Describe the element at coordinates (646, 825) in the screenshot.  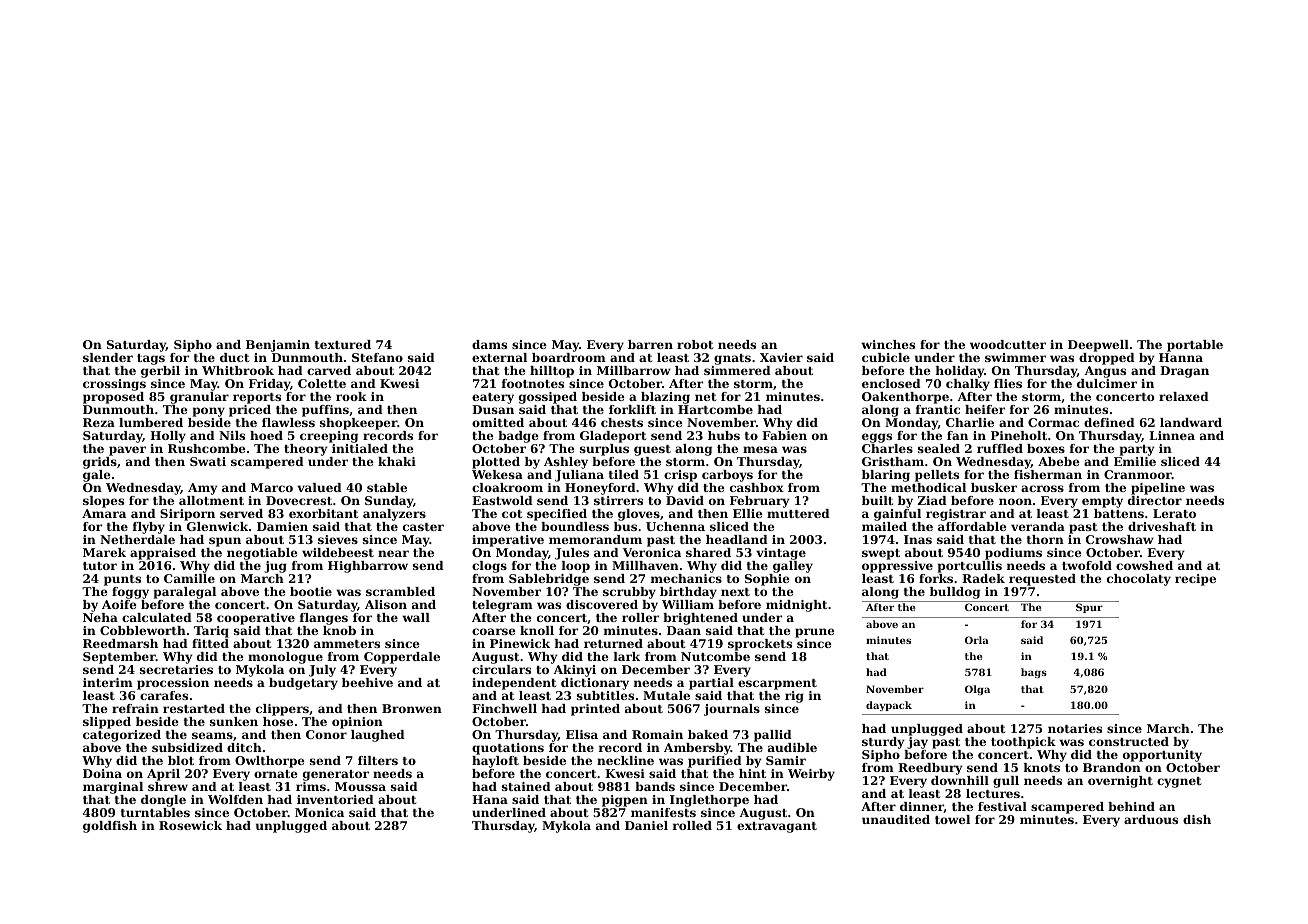
I see `Daniel` at that location.
